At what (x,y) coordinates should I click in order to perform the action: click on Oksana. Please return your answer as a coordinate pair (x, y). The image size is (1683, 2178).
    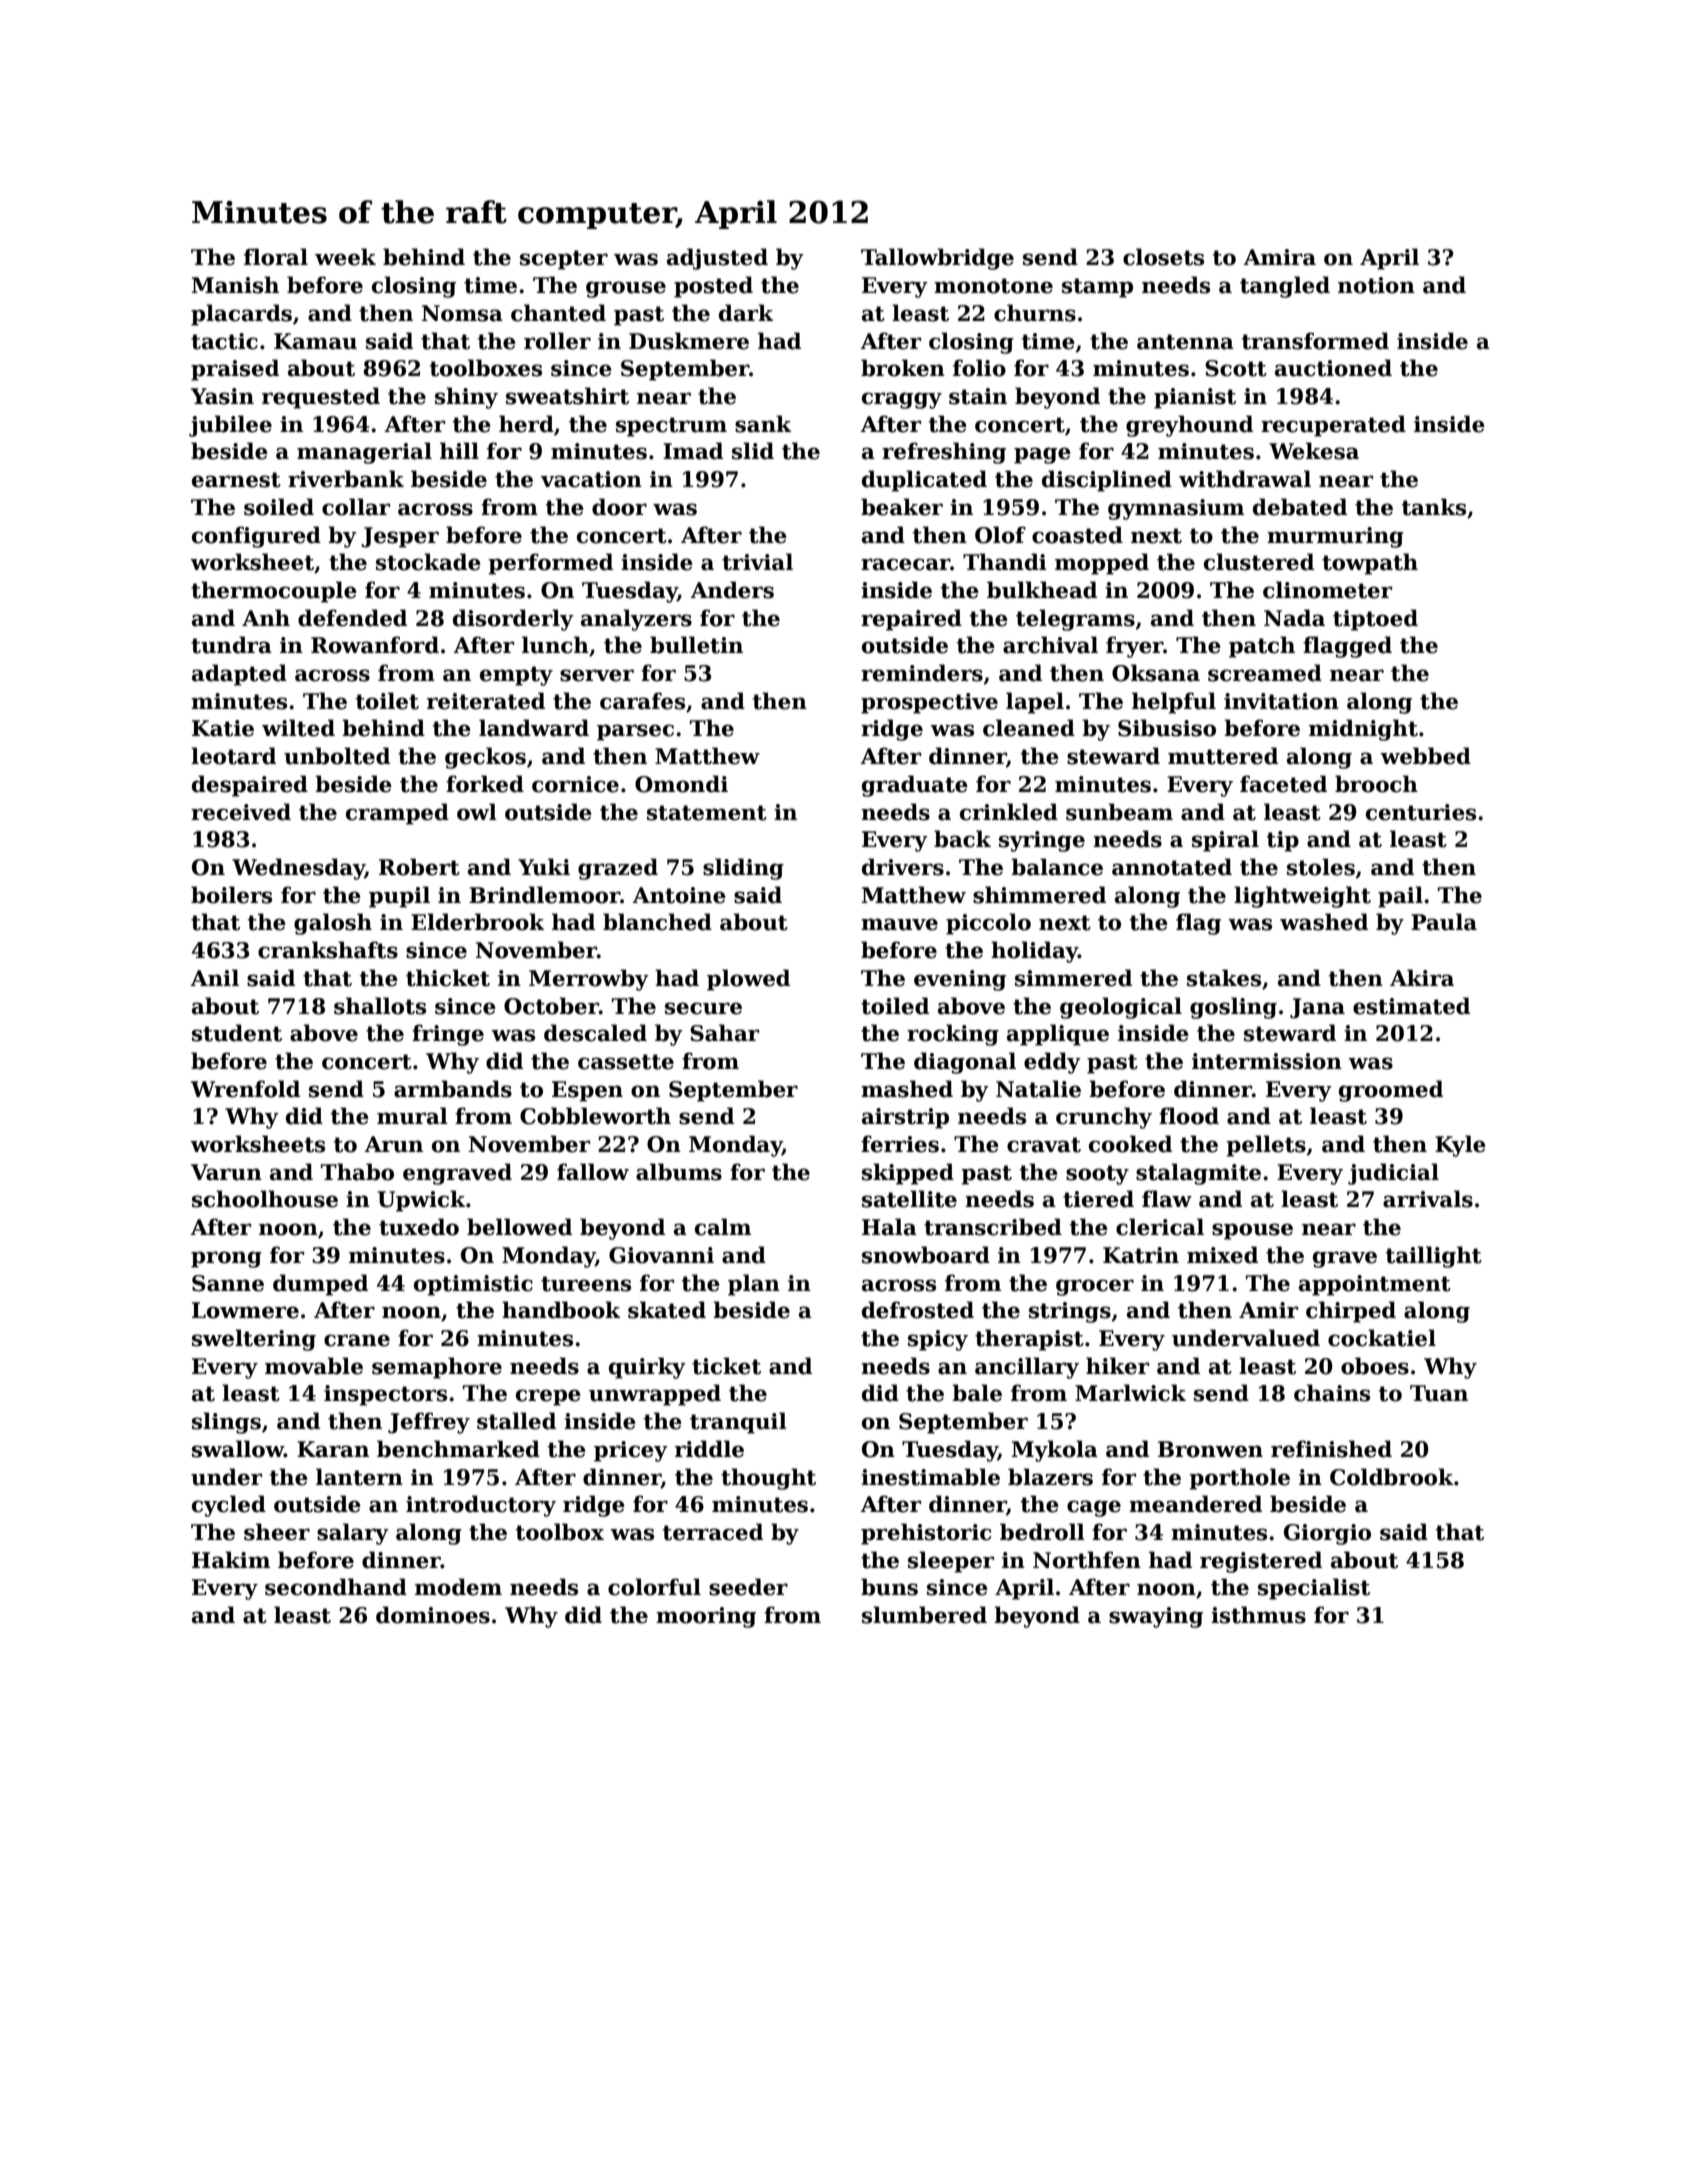
    Looking at the image, I should click on (1156, 673).
